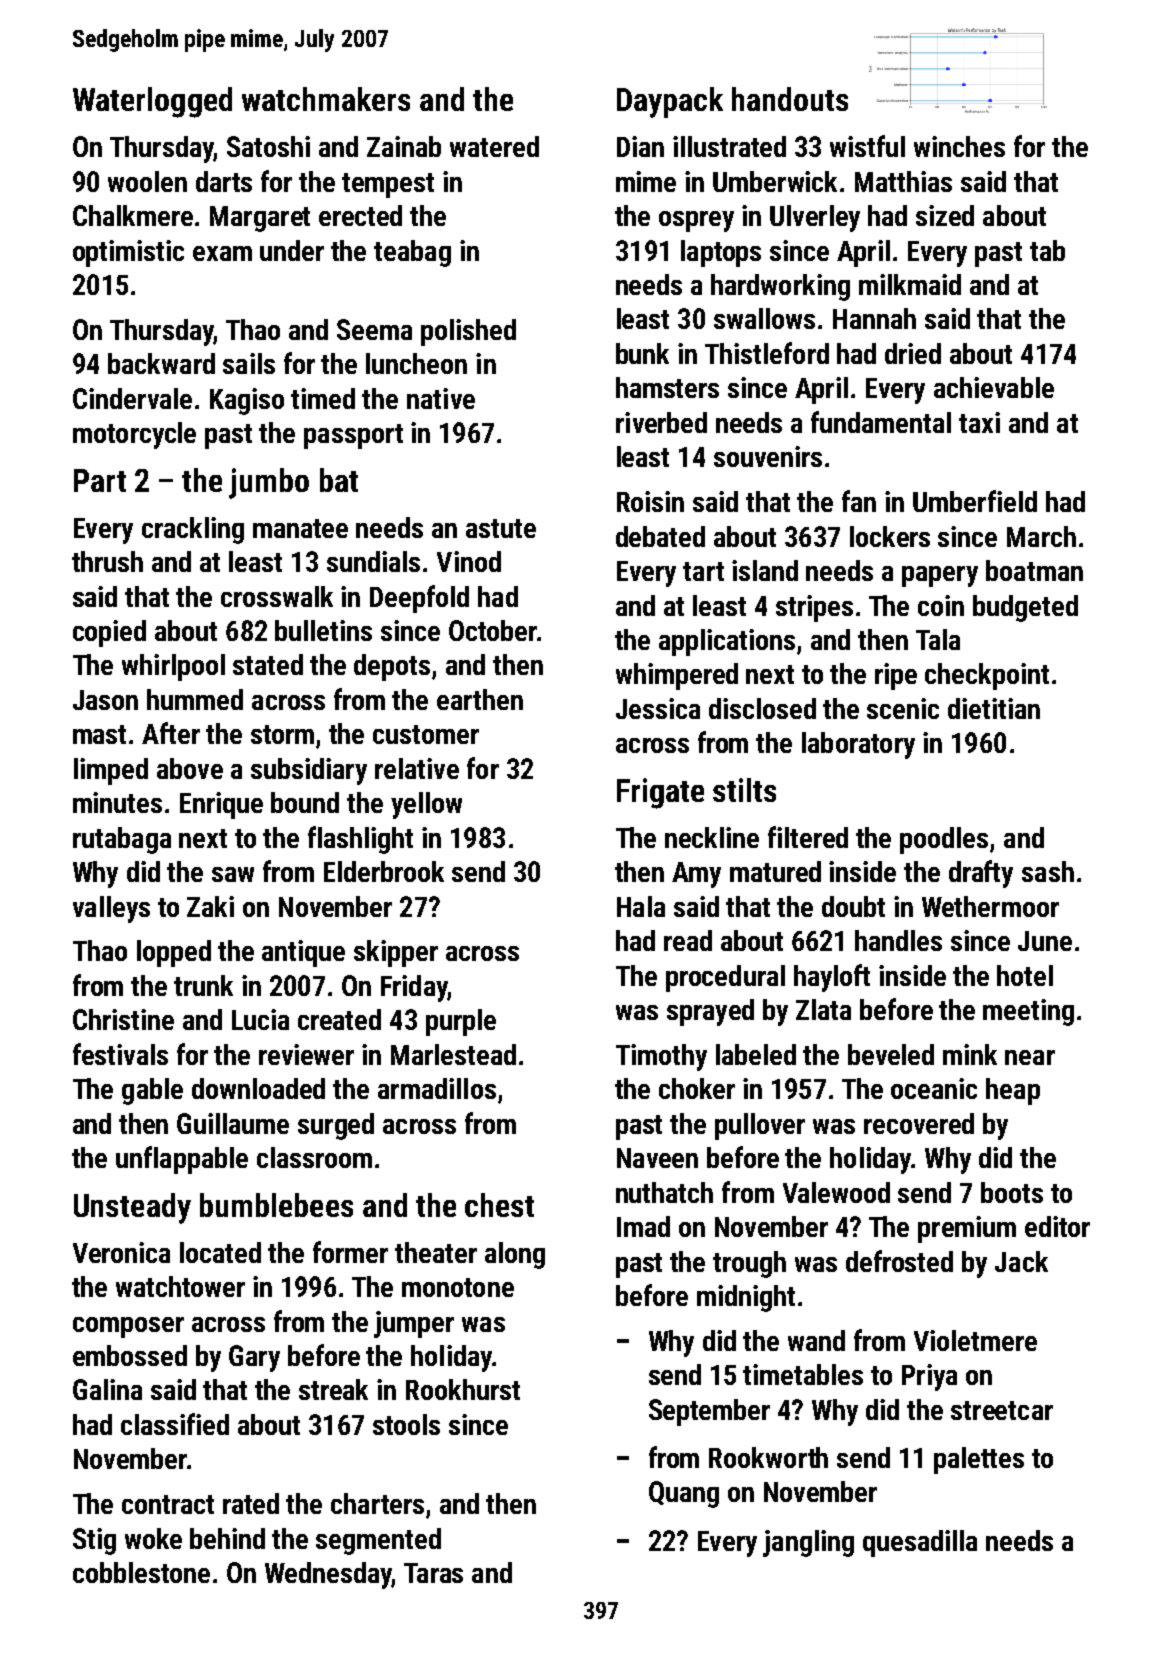 This screenshot has width=1165, height=1654. I want to click on gable, so click(152, 1091).
